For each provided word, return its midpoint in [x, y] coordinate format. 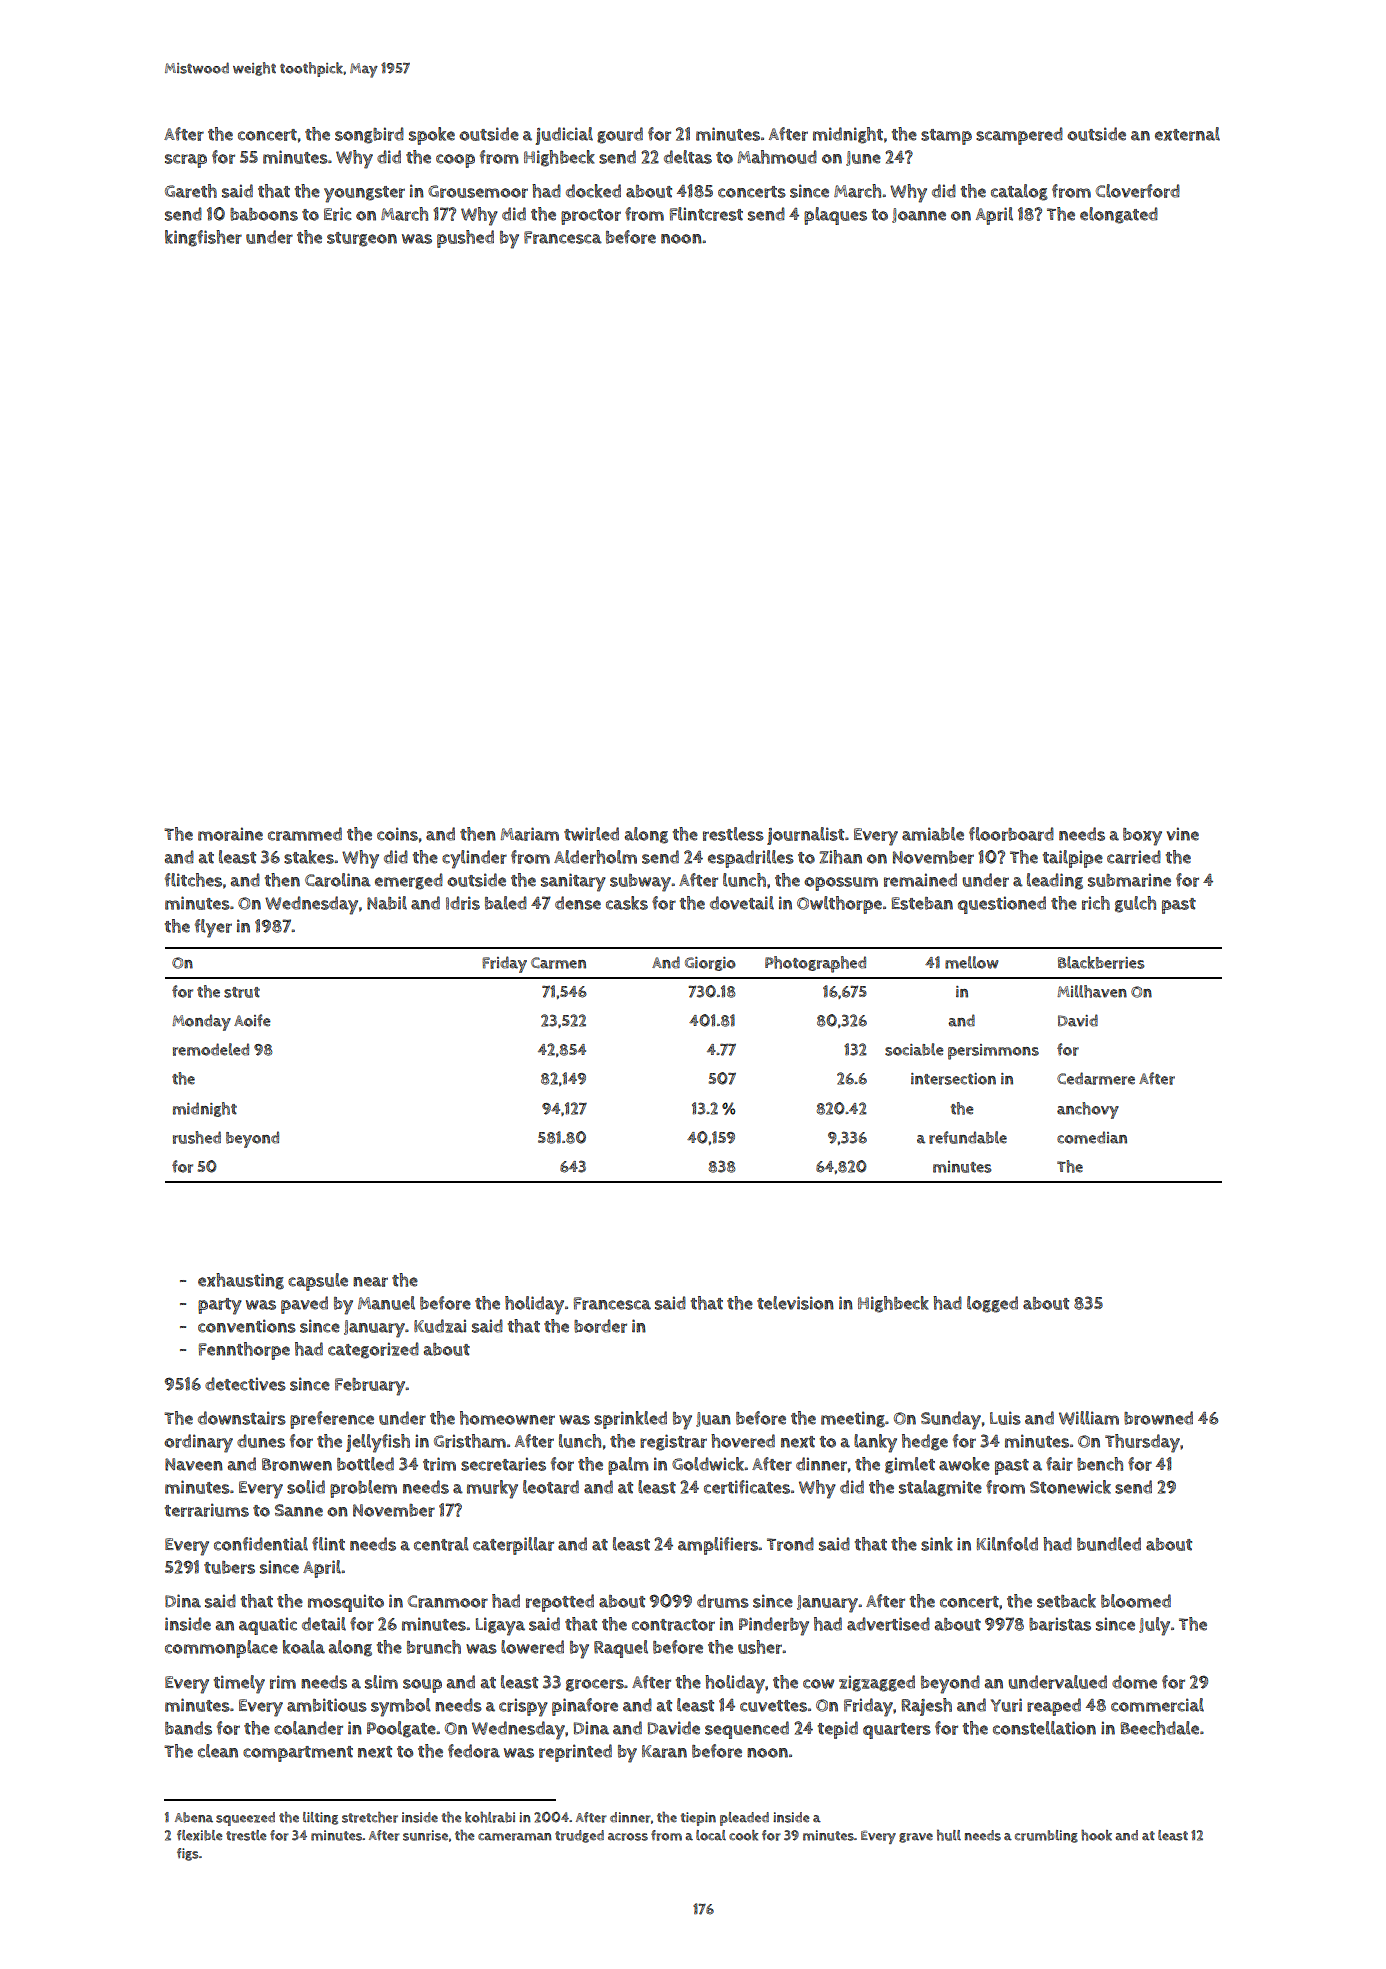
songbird [369, 135]
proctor [591, 217]
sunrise [425, 1835]
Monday [201, 1022]
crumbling [1046, 1836]
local [711, 1835]
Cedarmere [1096, 1078]
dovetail [742, 903]
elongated [1119, 215]
